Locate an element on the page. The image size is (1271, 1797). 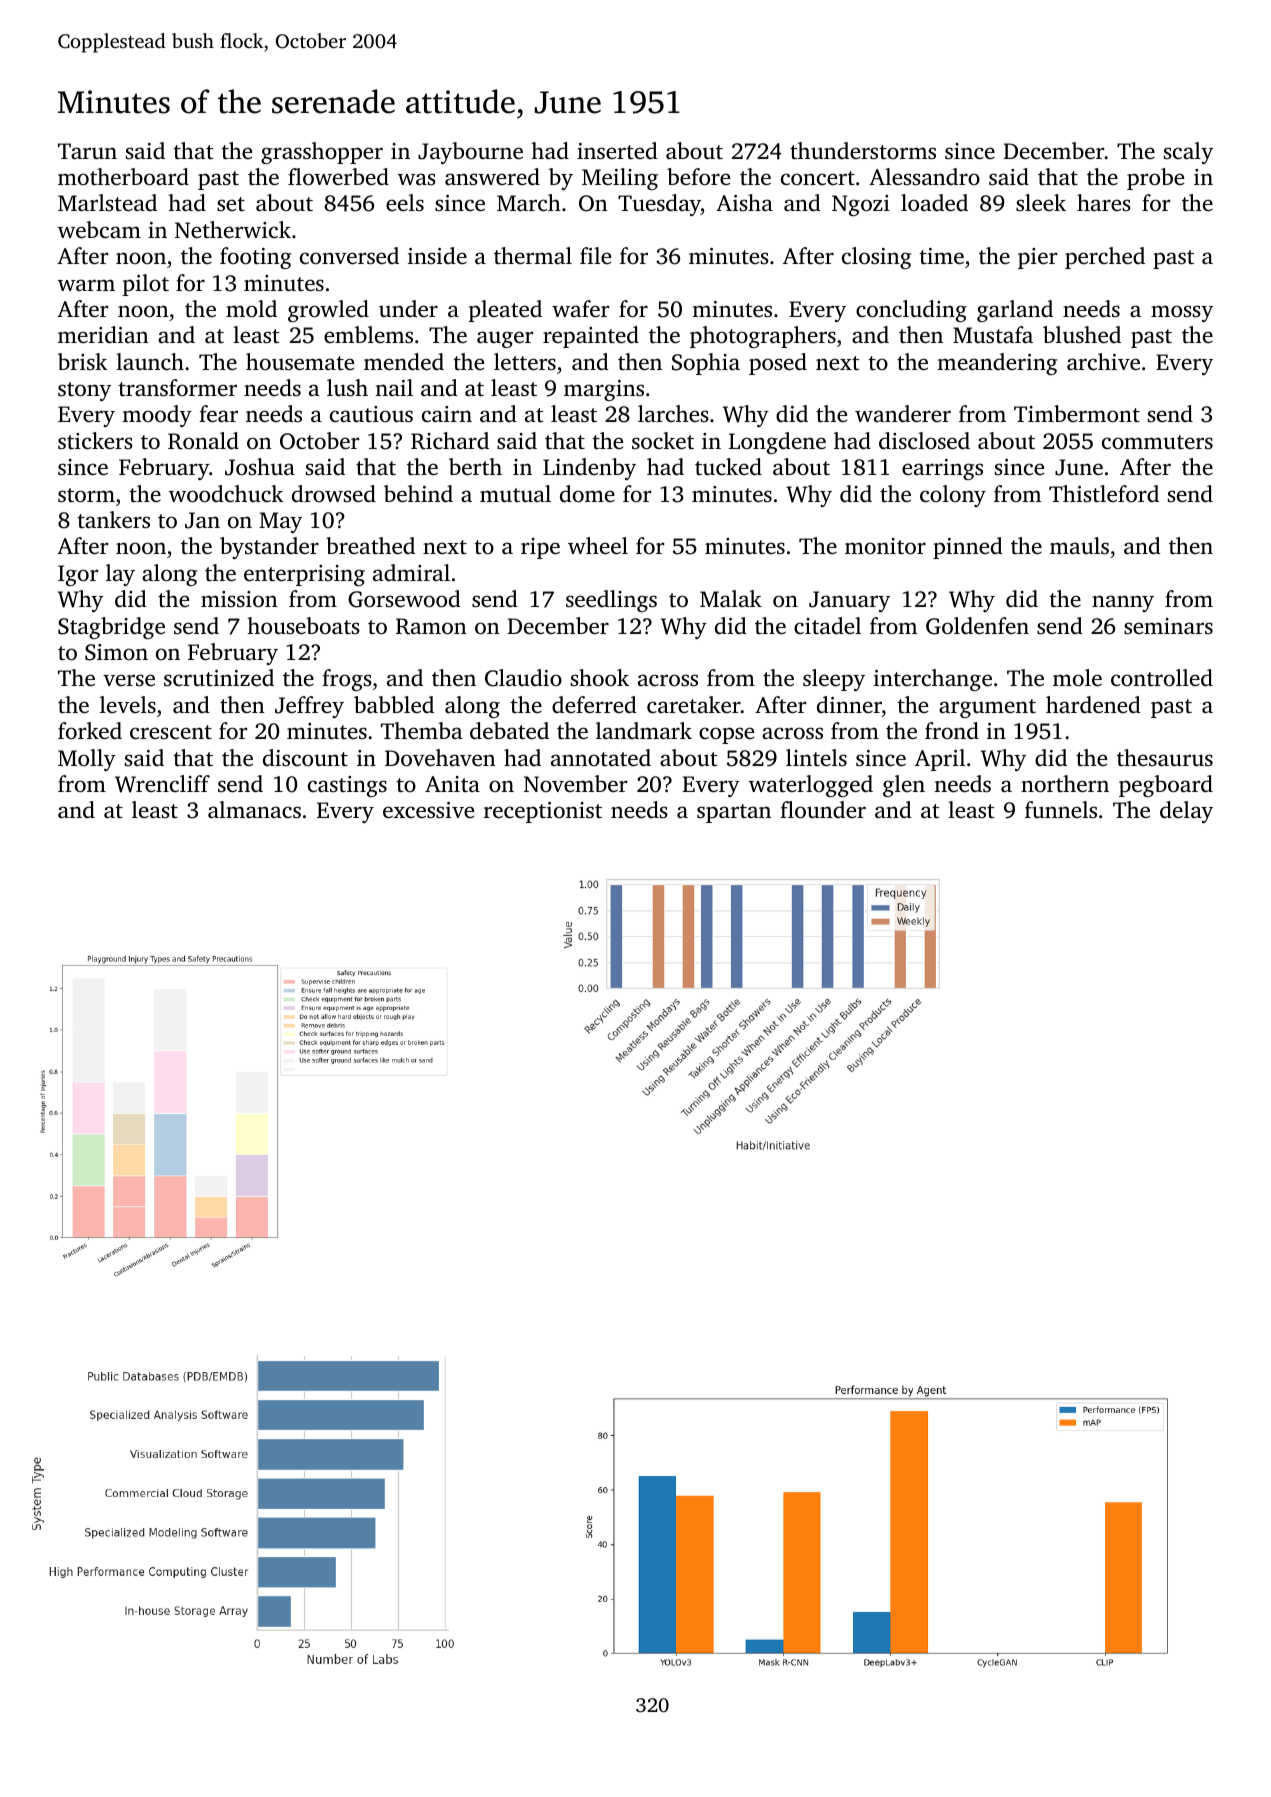
Tarun is located at coordinates (87, 151).
